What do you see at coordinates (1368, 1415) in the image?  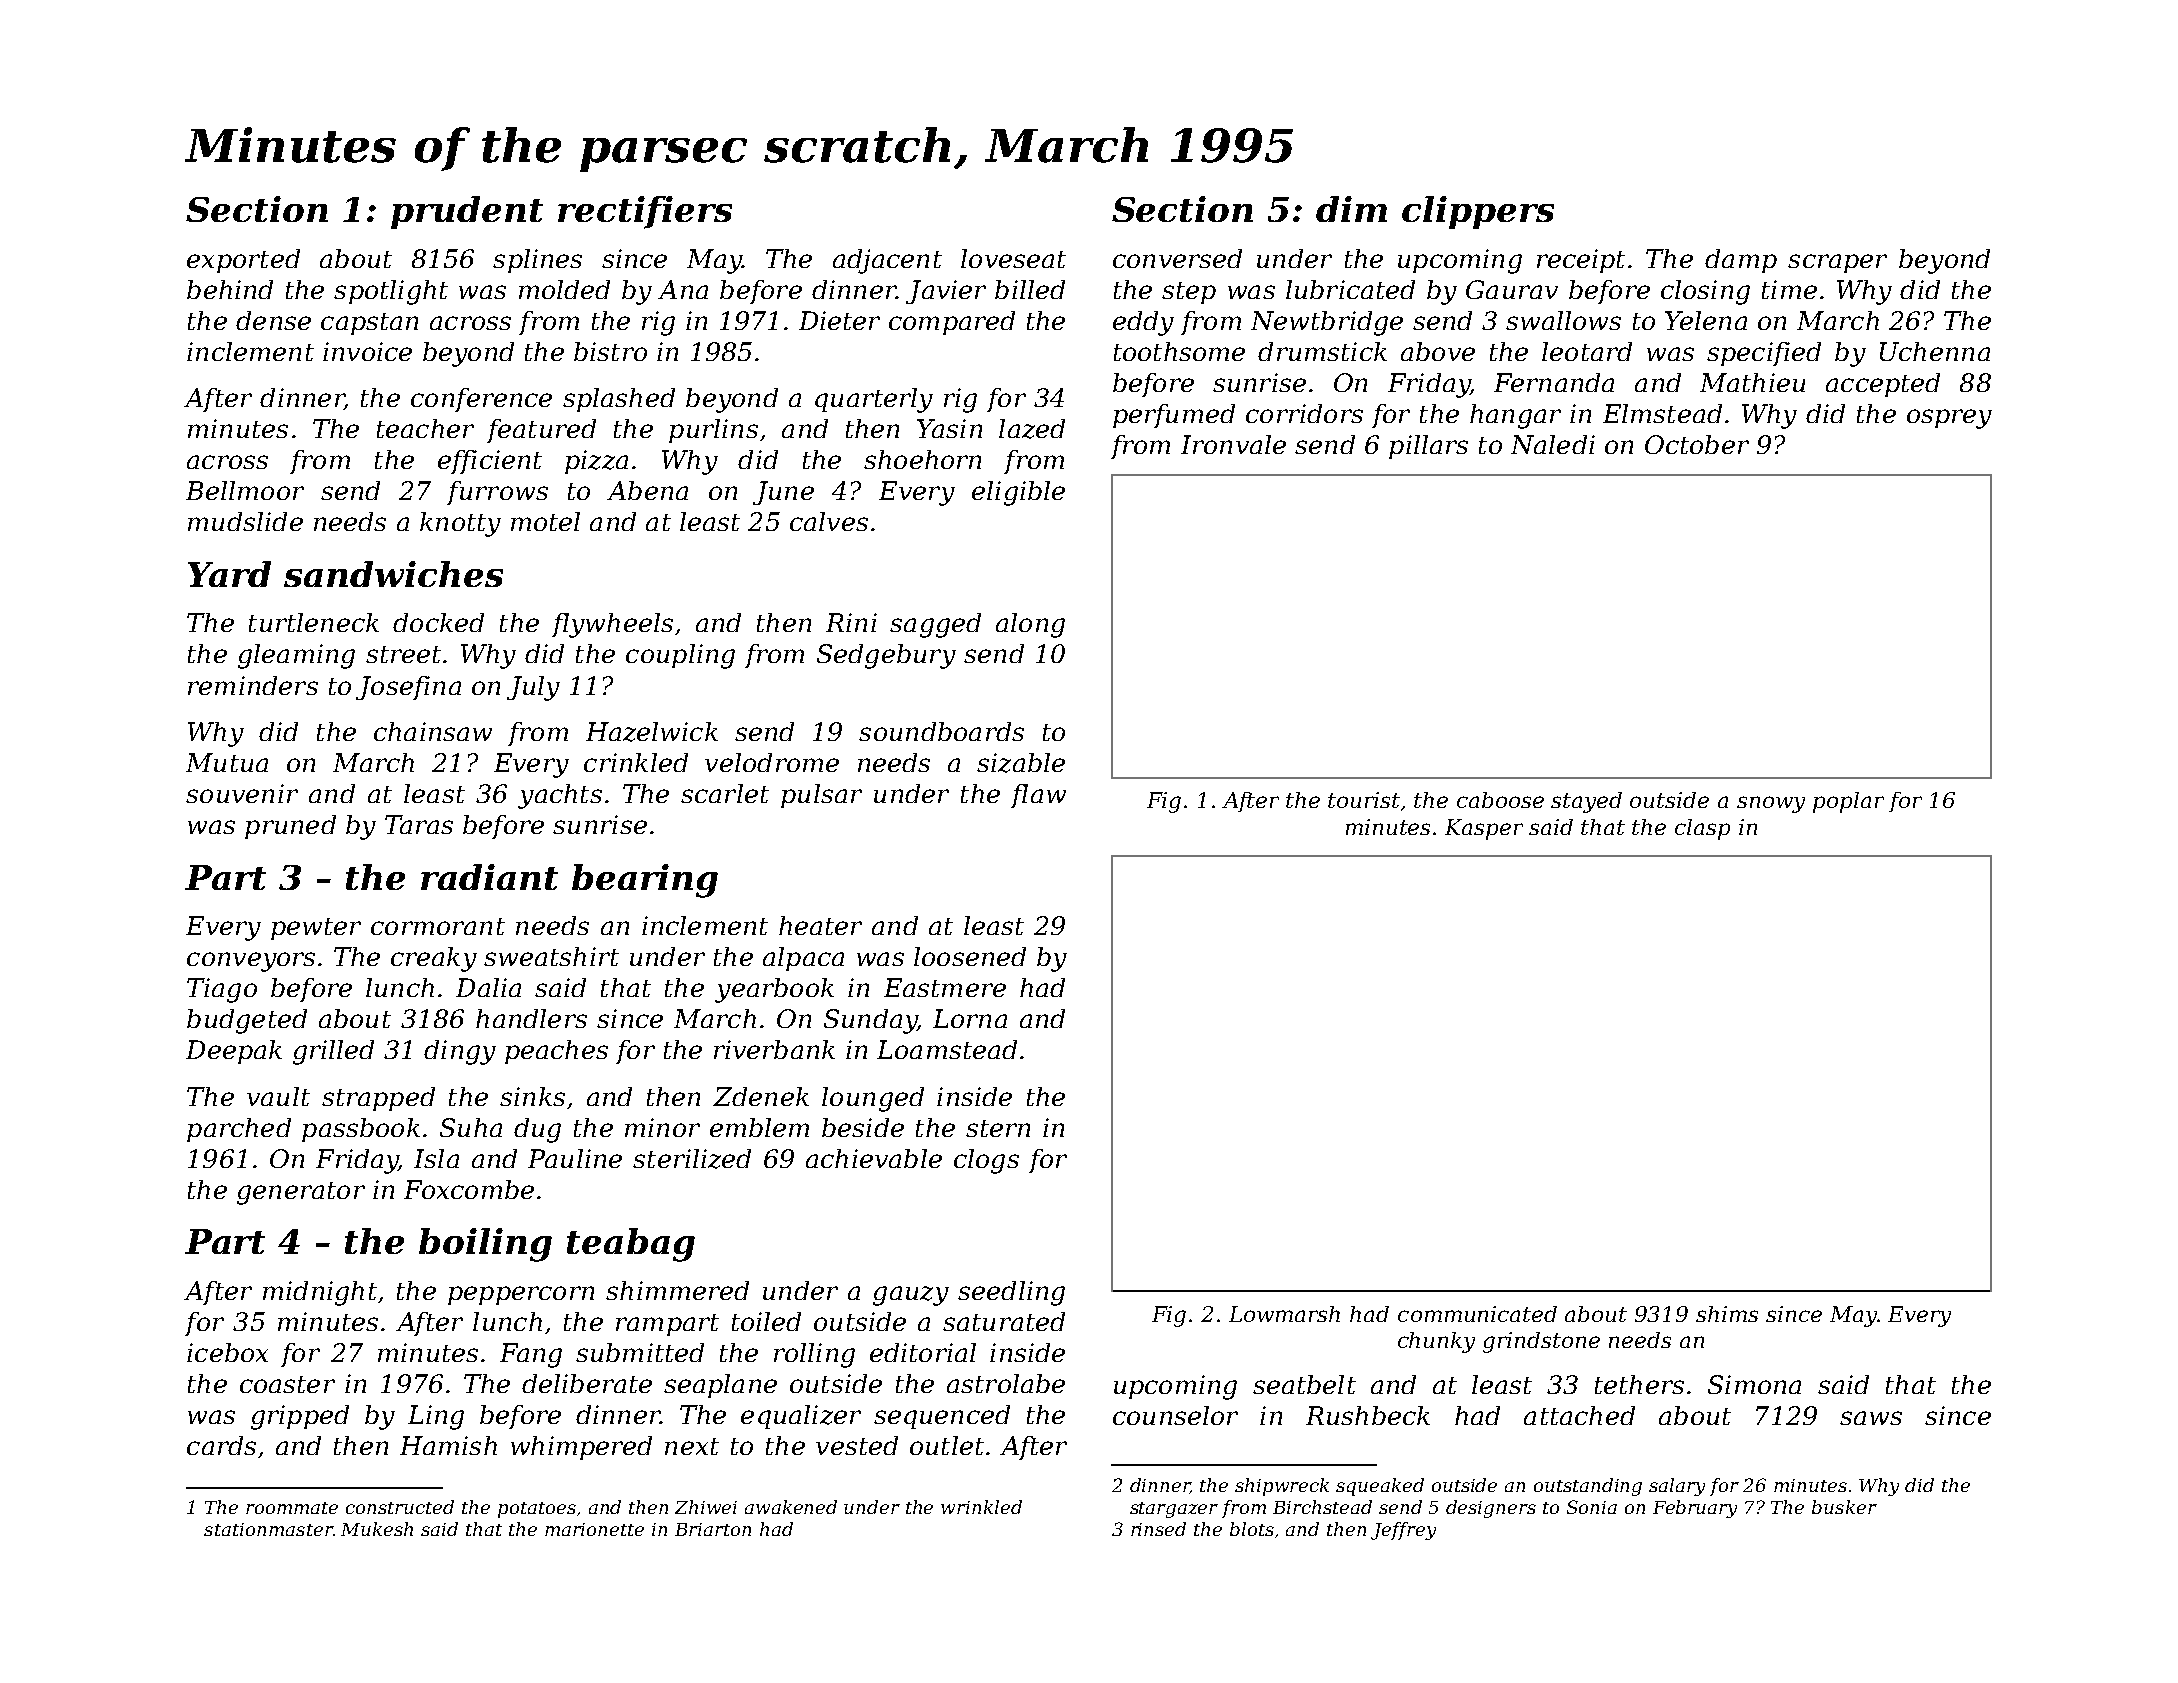 I see `Rushbeck` at bounding box center [1368, 1415].
